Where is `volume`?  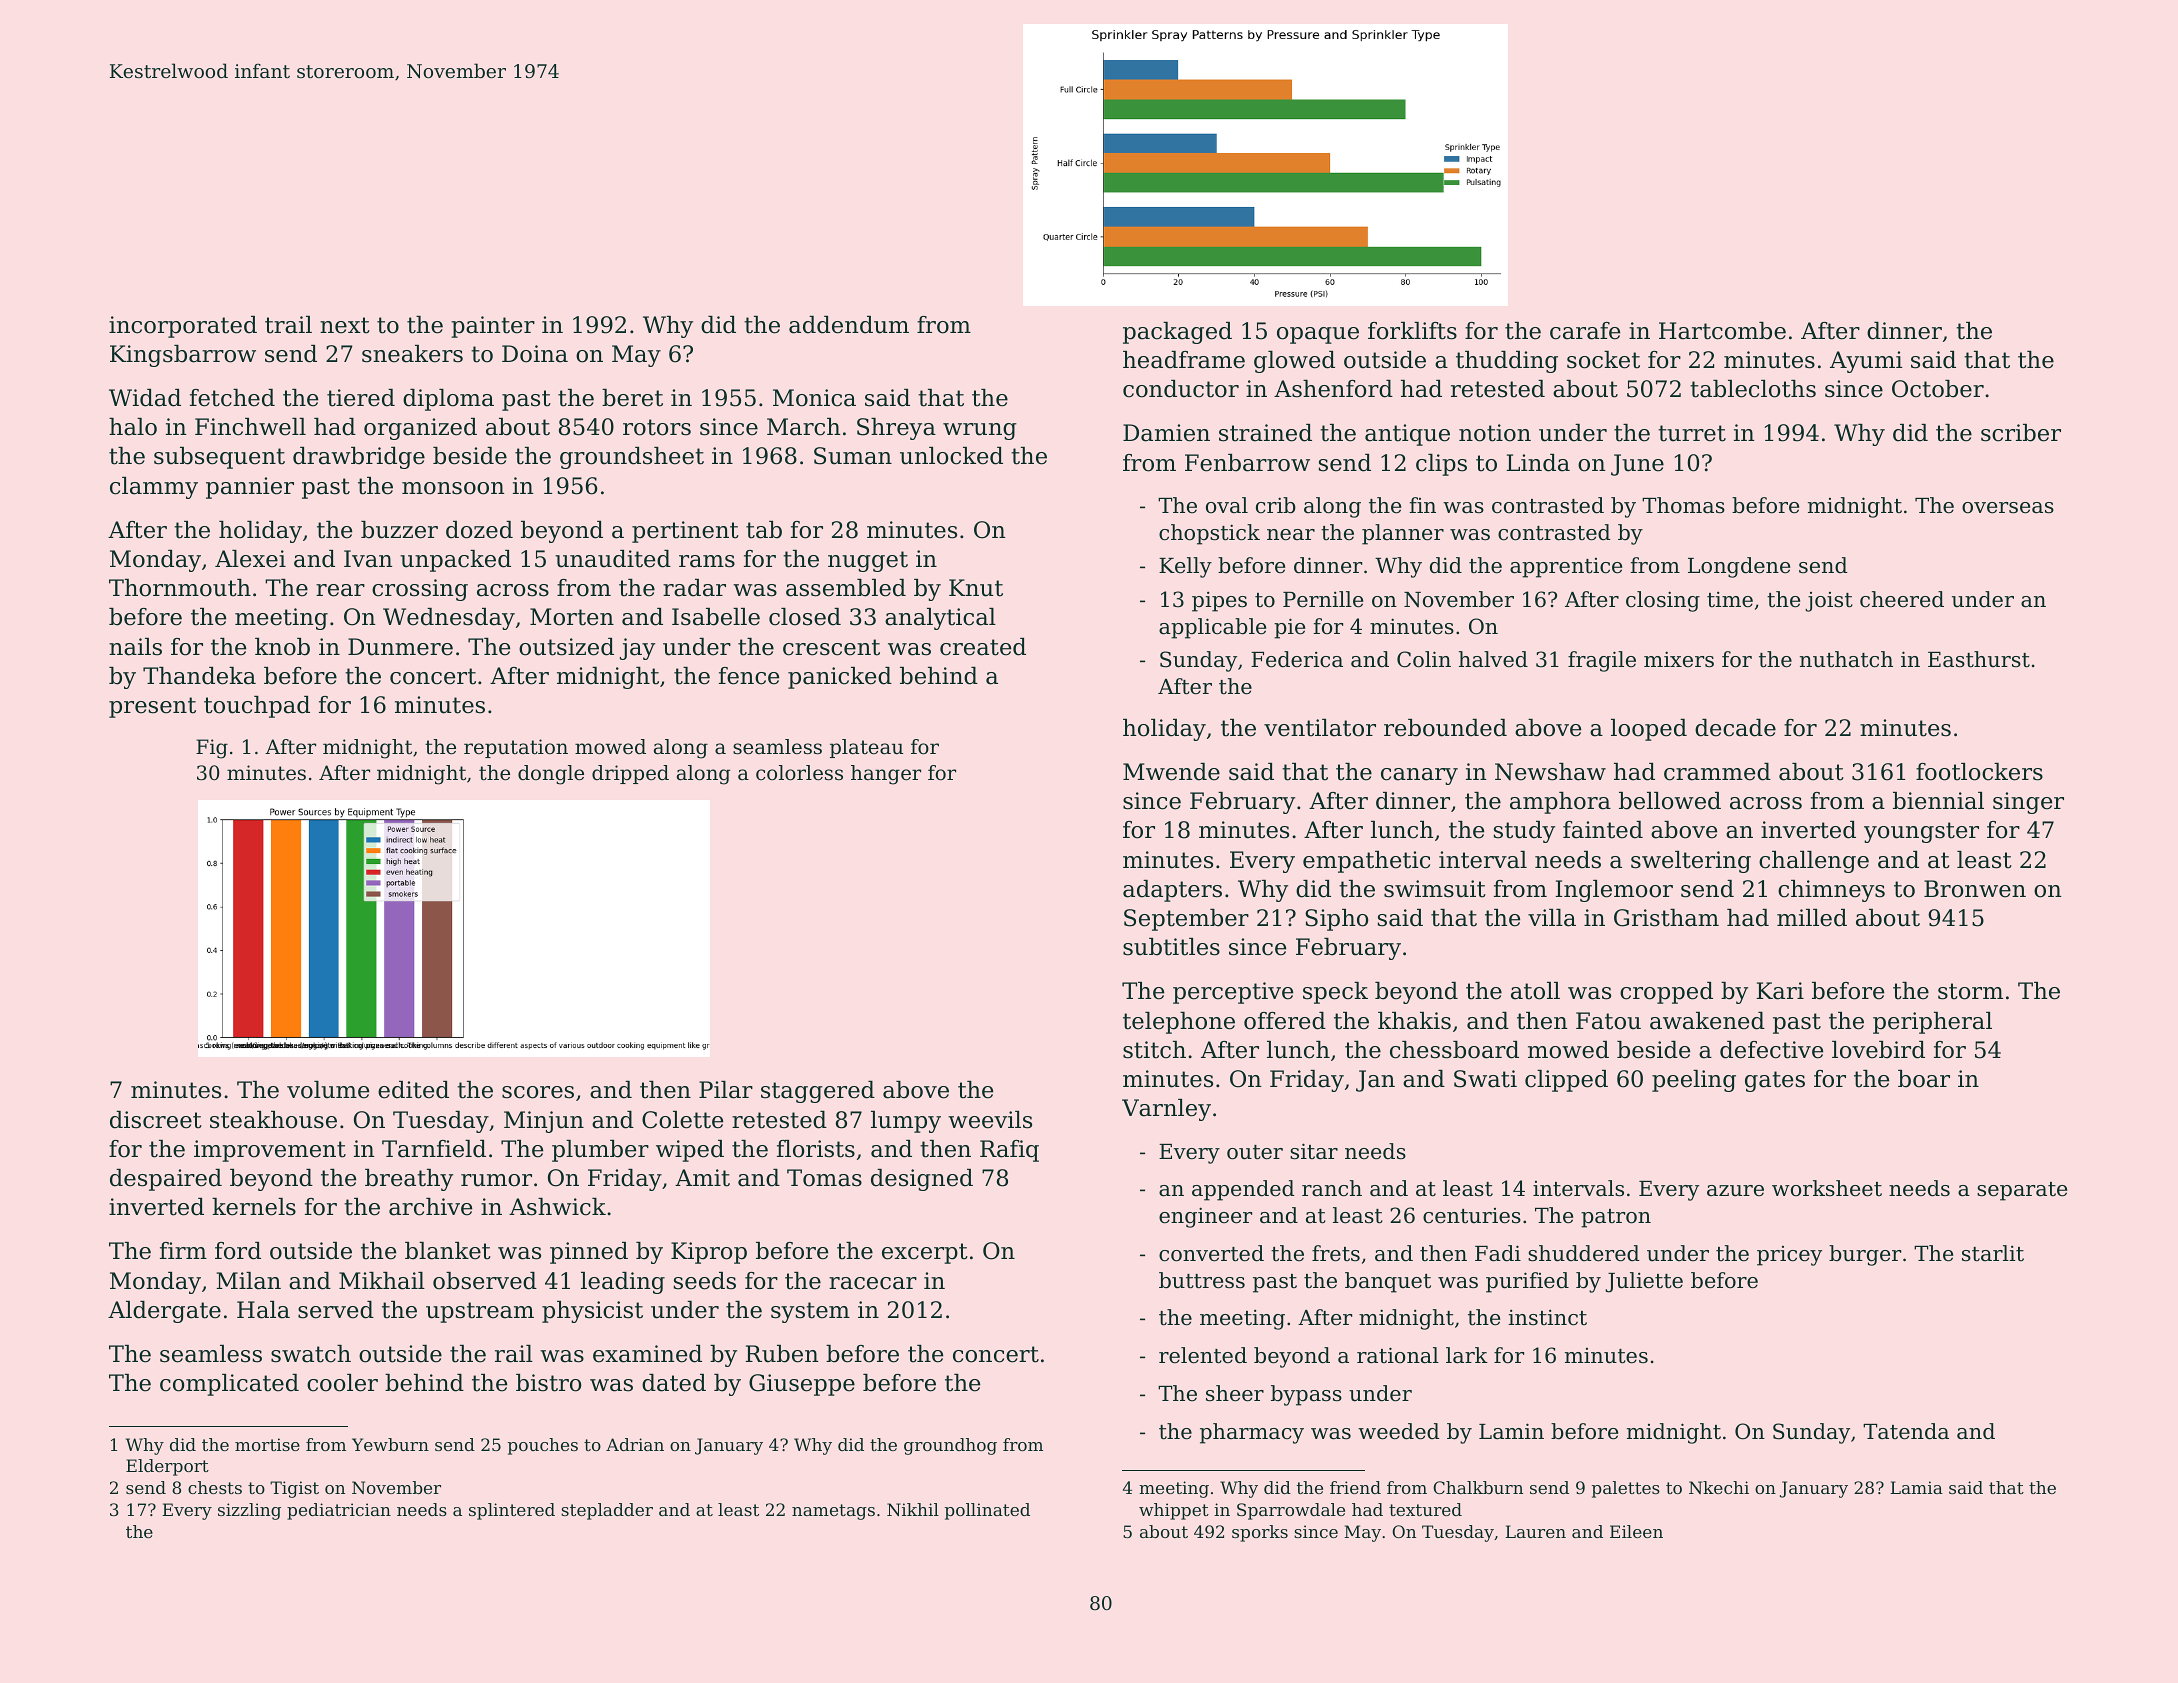 volume is located at coordinates (328, 1090).
